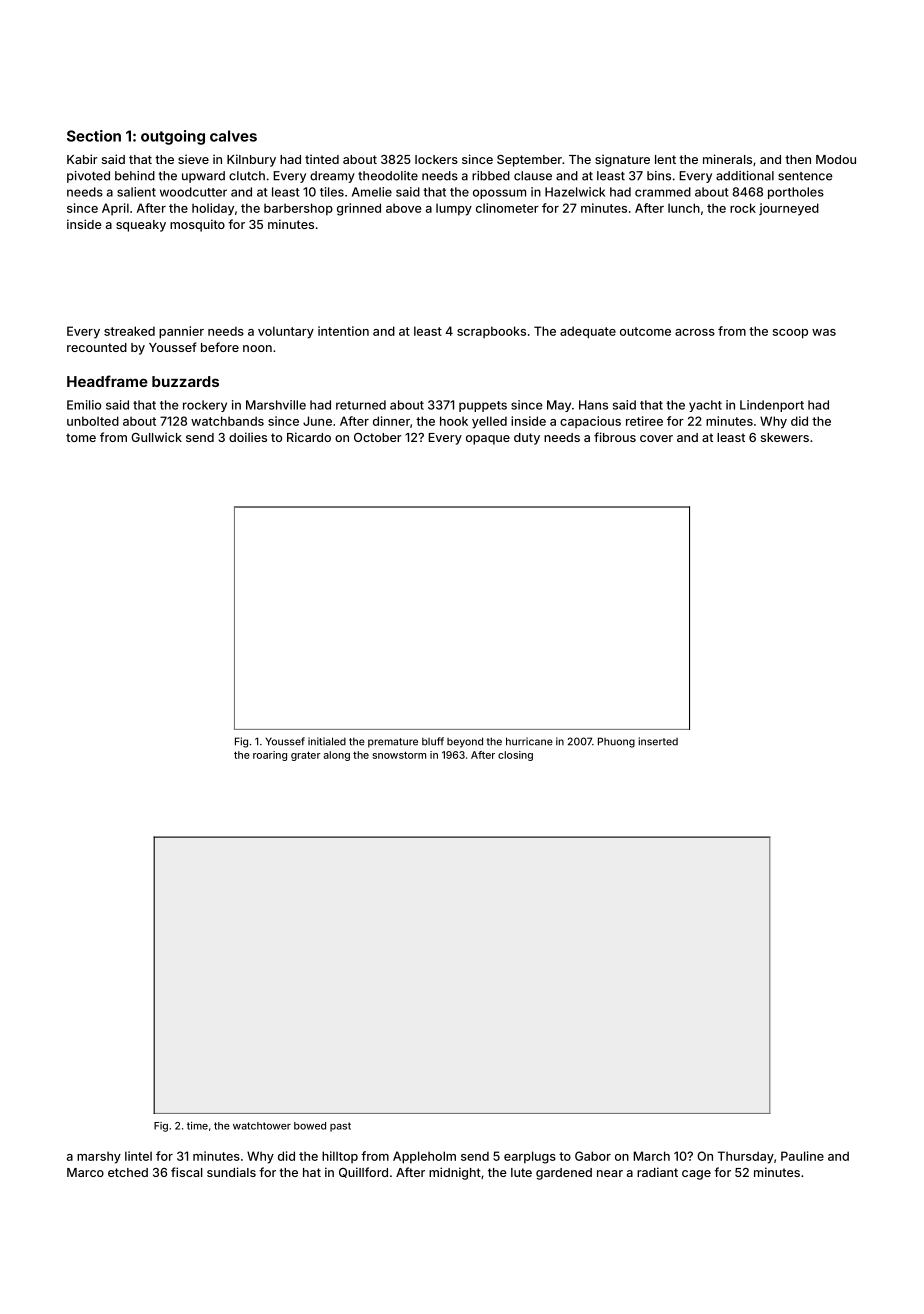 The image size is (924, 1314). What do you see at coordinates (251, 160) in the screenshot?
I see `Kilnbury` at bounding box center [251, 160].
